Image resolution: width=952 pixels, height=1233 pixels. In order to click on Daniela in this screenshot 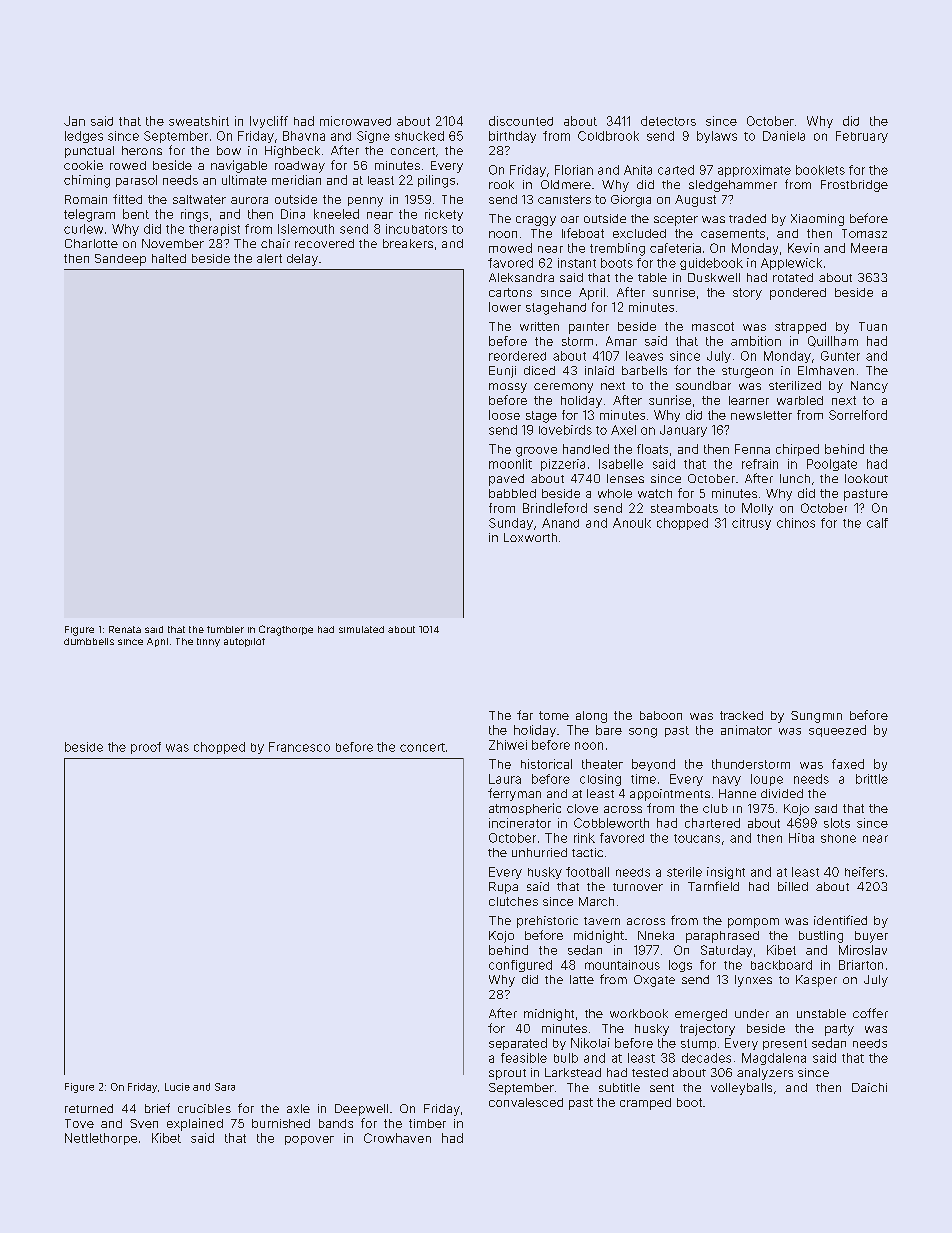, I will do `click(784, 136)`.
